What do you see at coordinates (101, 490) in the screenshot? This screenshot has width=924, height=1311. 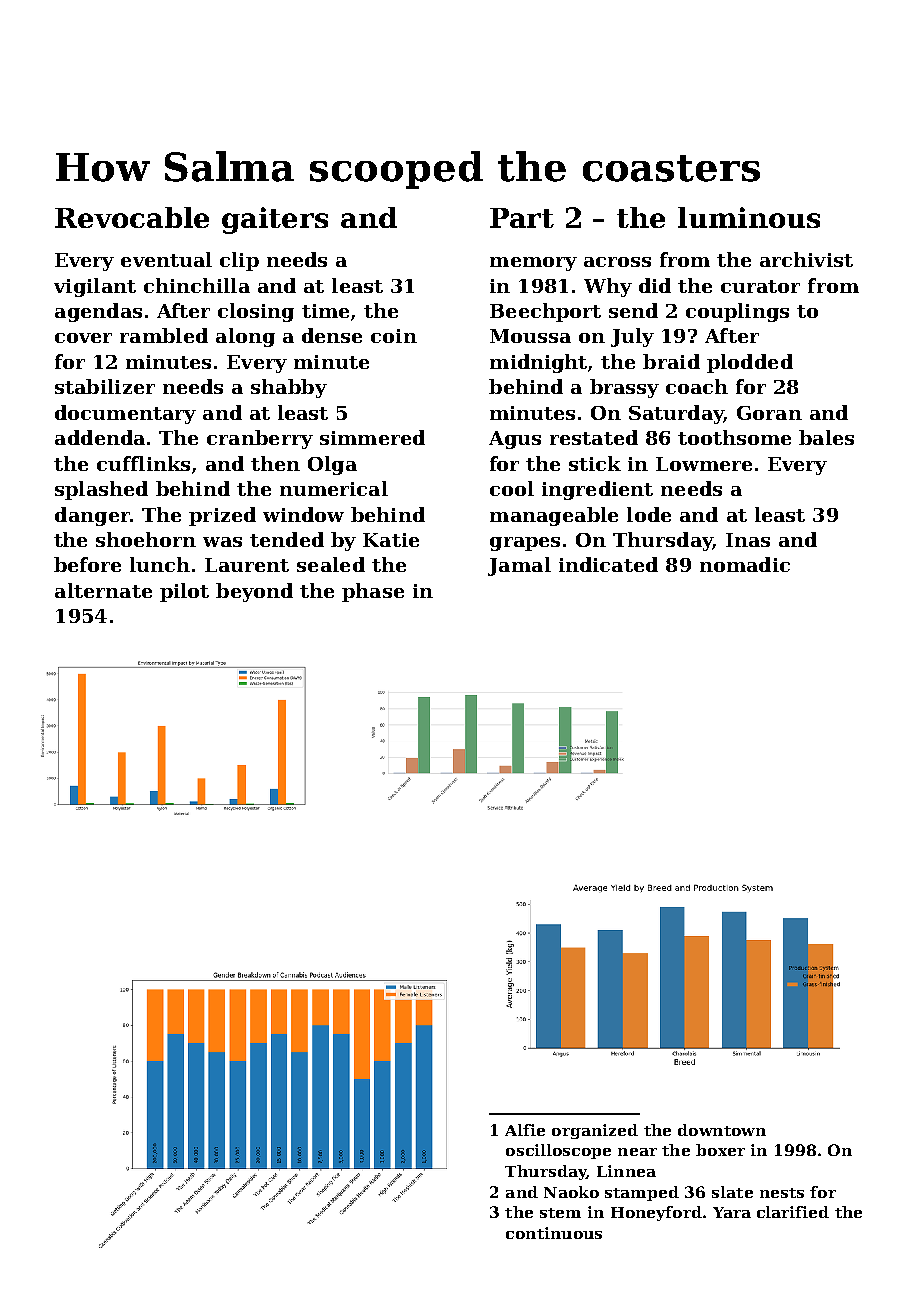 I see `splashed` at bounding box center [101, 490].
